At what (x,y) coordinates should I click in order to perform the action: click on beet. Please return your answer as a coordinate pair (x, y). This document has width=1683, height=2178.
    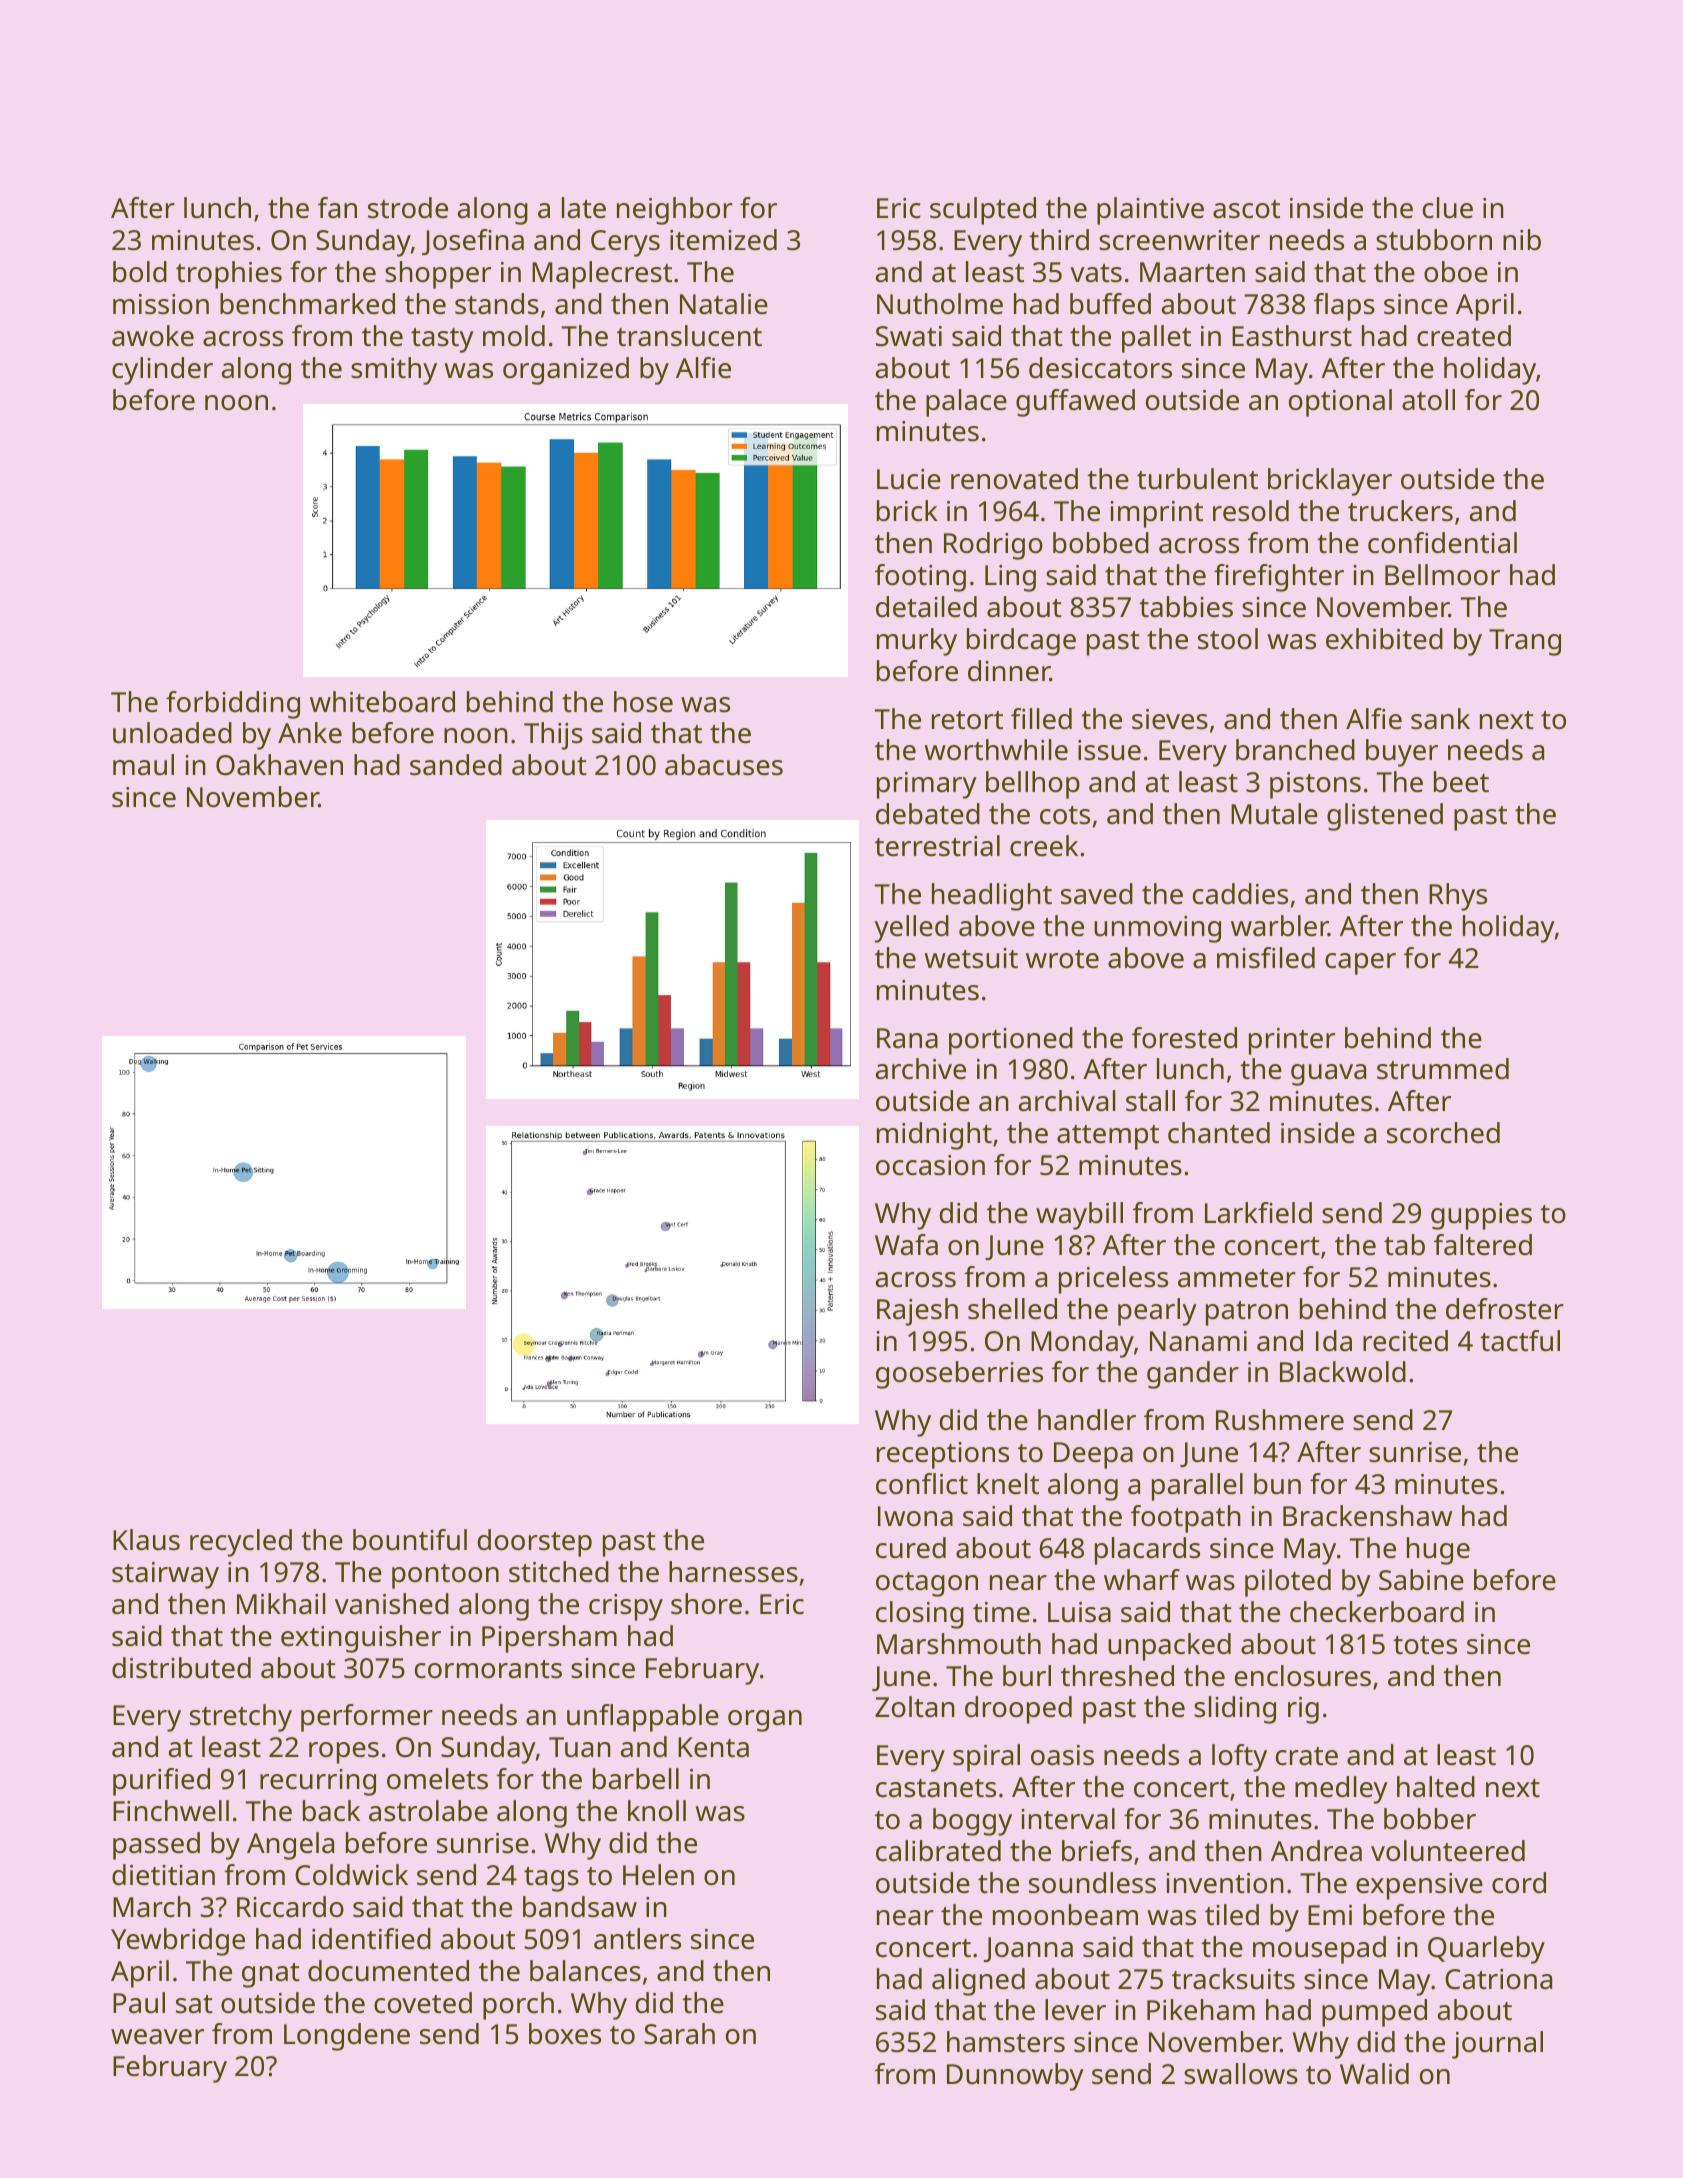
    Looking at the image, I should click on (1461, 782).
